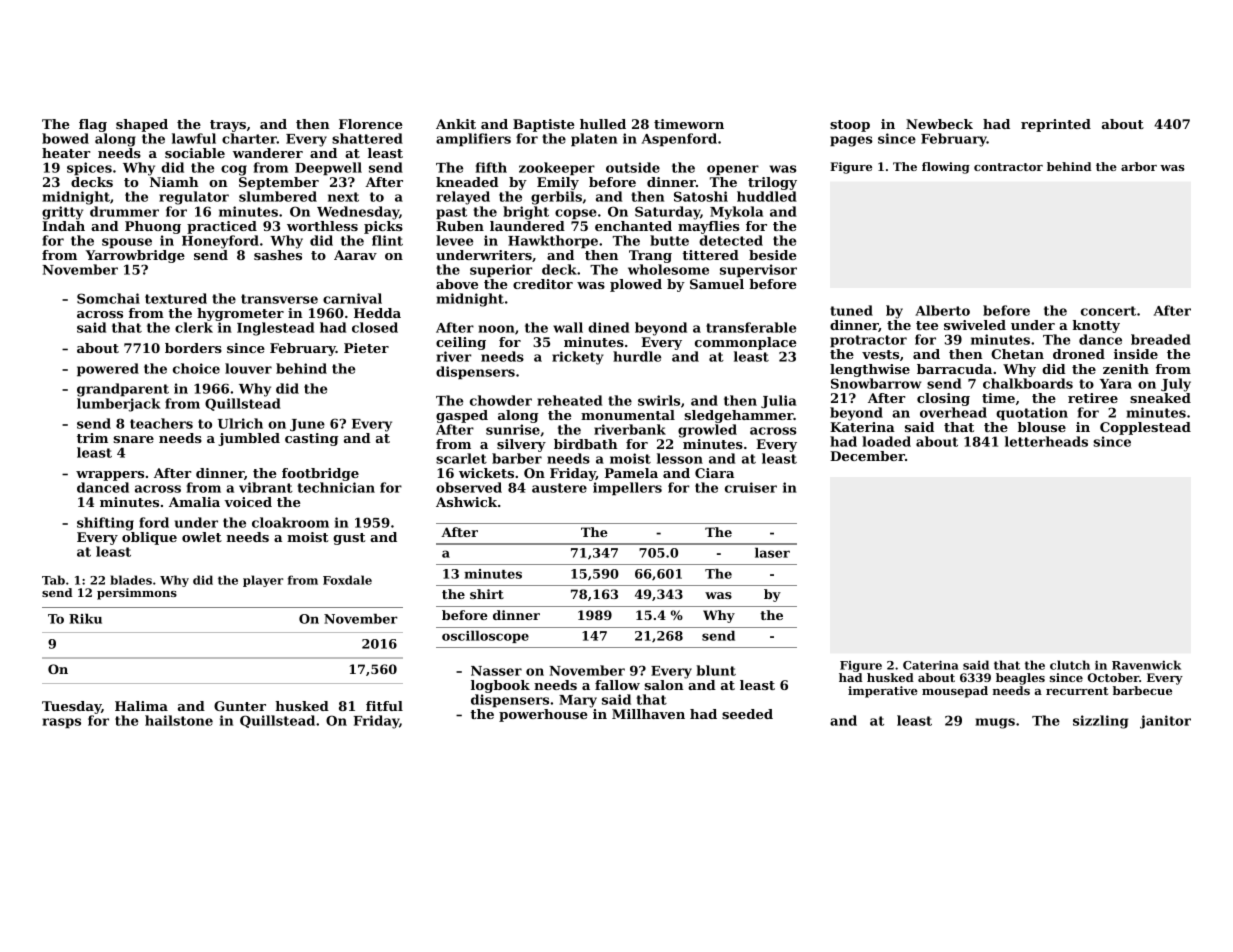 The image size is (1233, 952). Describe the element at coordinates (248, 368) in the image. I see `louver` at that location.
